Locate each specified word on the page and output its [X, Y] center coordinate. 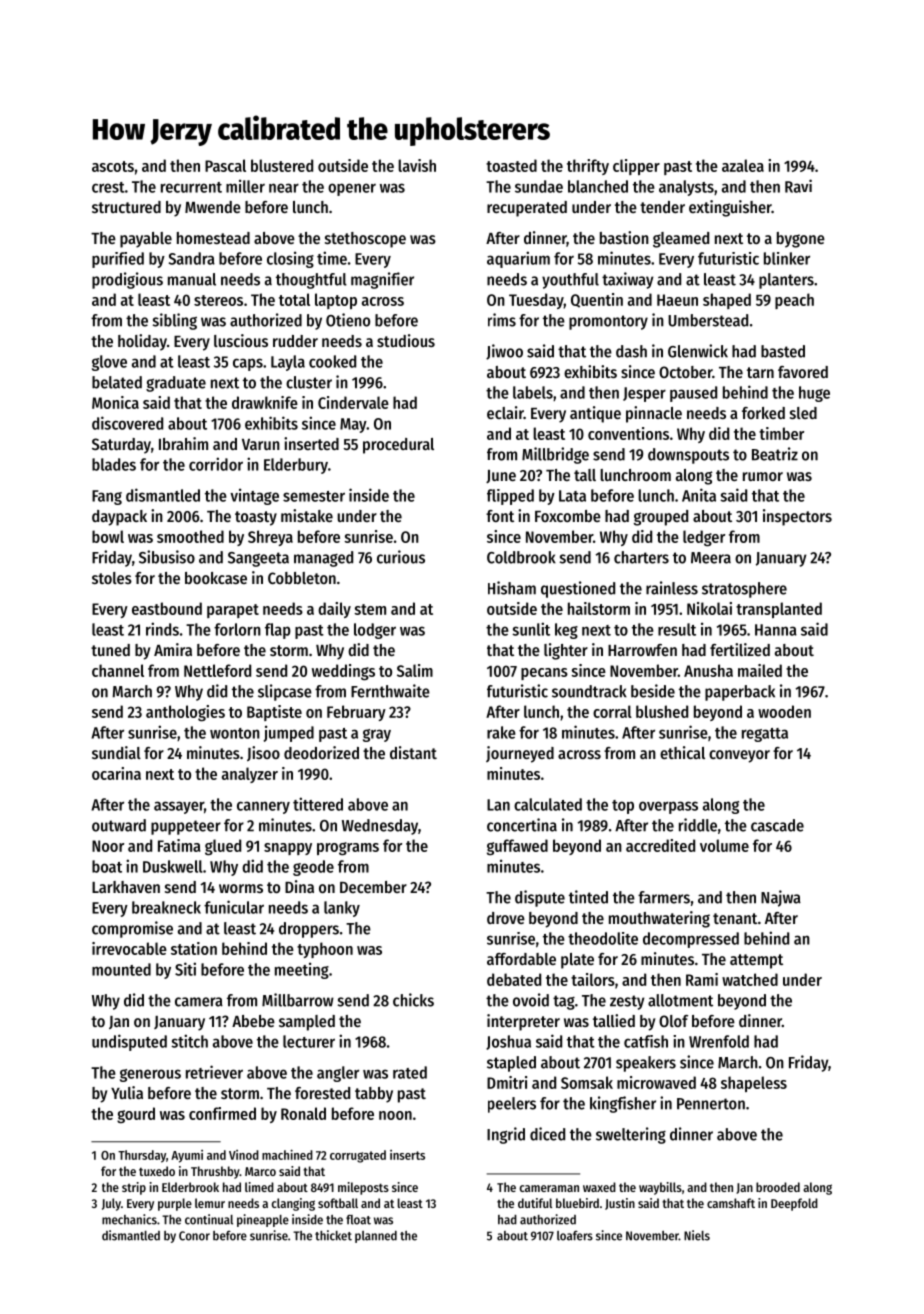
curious [401, 557]
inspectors [797, 517]
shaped [727, 301]
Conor [194, 1236]
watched [750, 979]
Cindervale [353, 402]
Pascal [225, 165]
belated [117, 382]
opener [352, 189]
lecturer [309, 1041]
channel [118, 670]
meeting [302, 970]
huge [814, 394]
